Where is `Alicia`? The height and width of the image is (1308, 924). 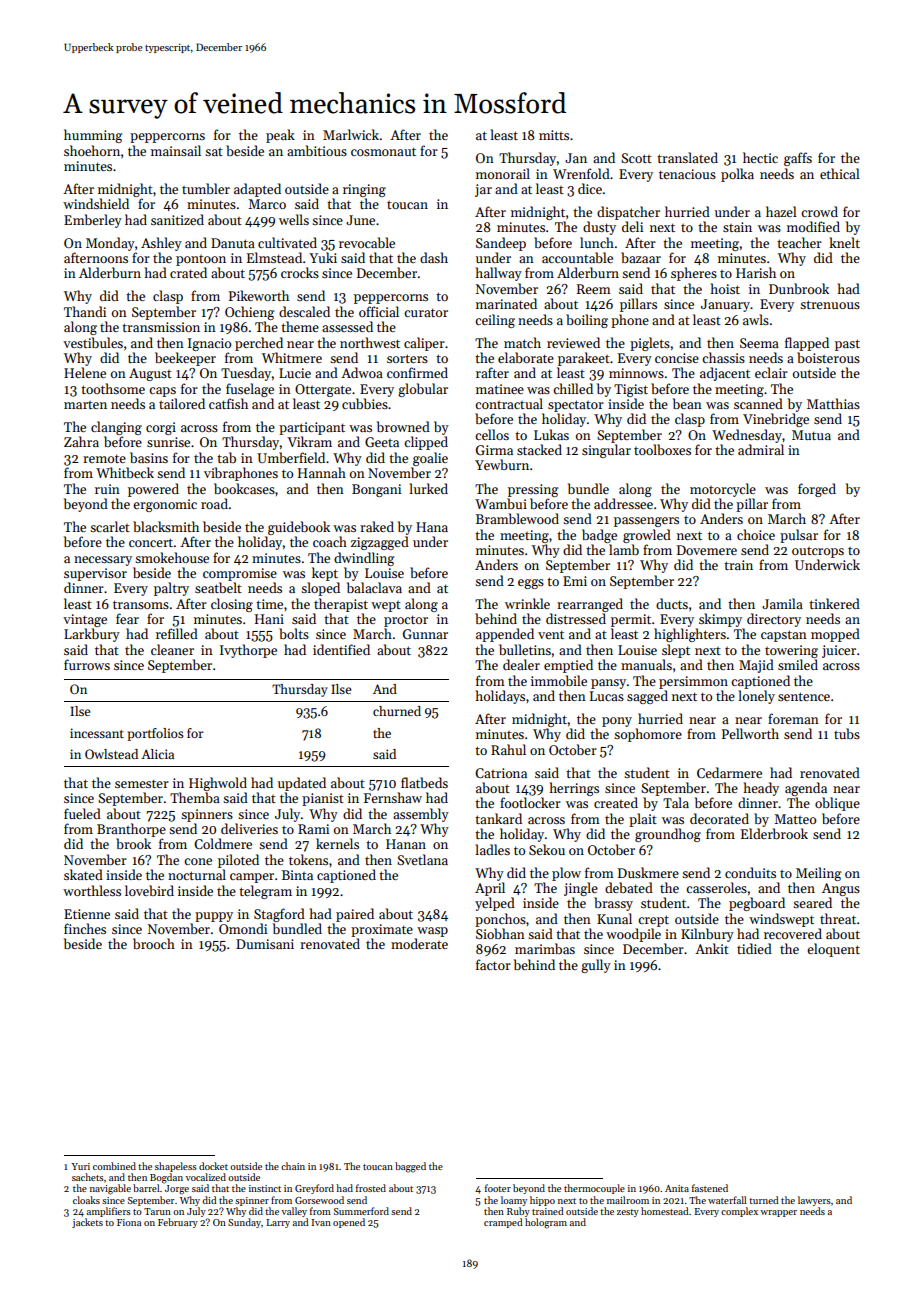
Alicia is located at coordinates (157, 754).
